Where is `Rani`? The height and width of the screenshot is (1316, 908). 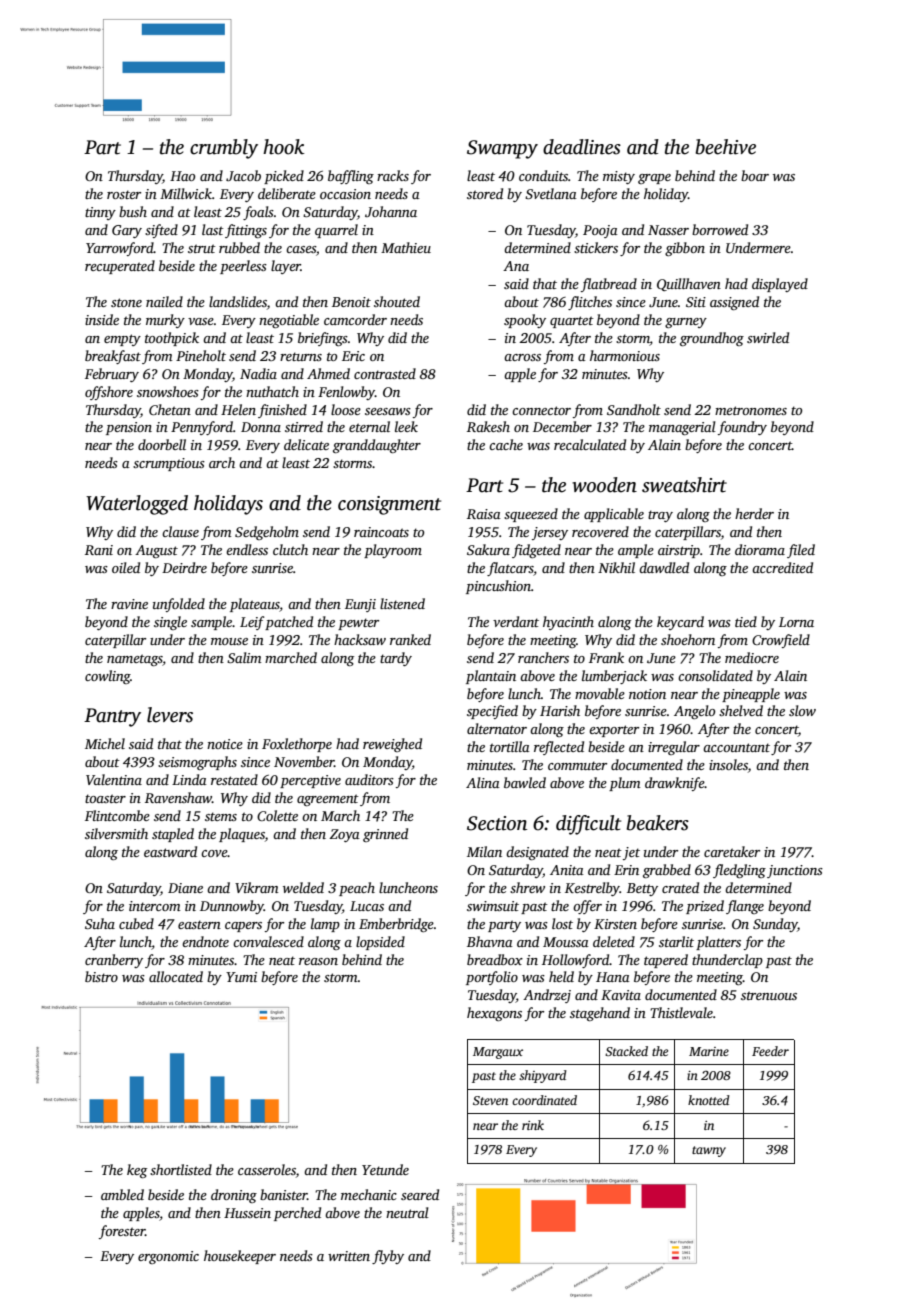
Rani is located at coordinates (99, 550).
